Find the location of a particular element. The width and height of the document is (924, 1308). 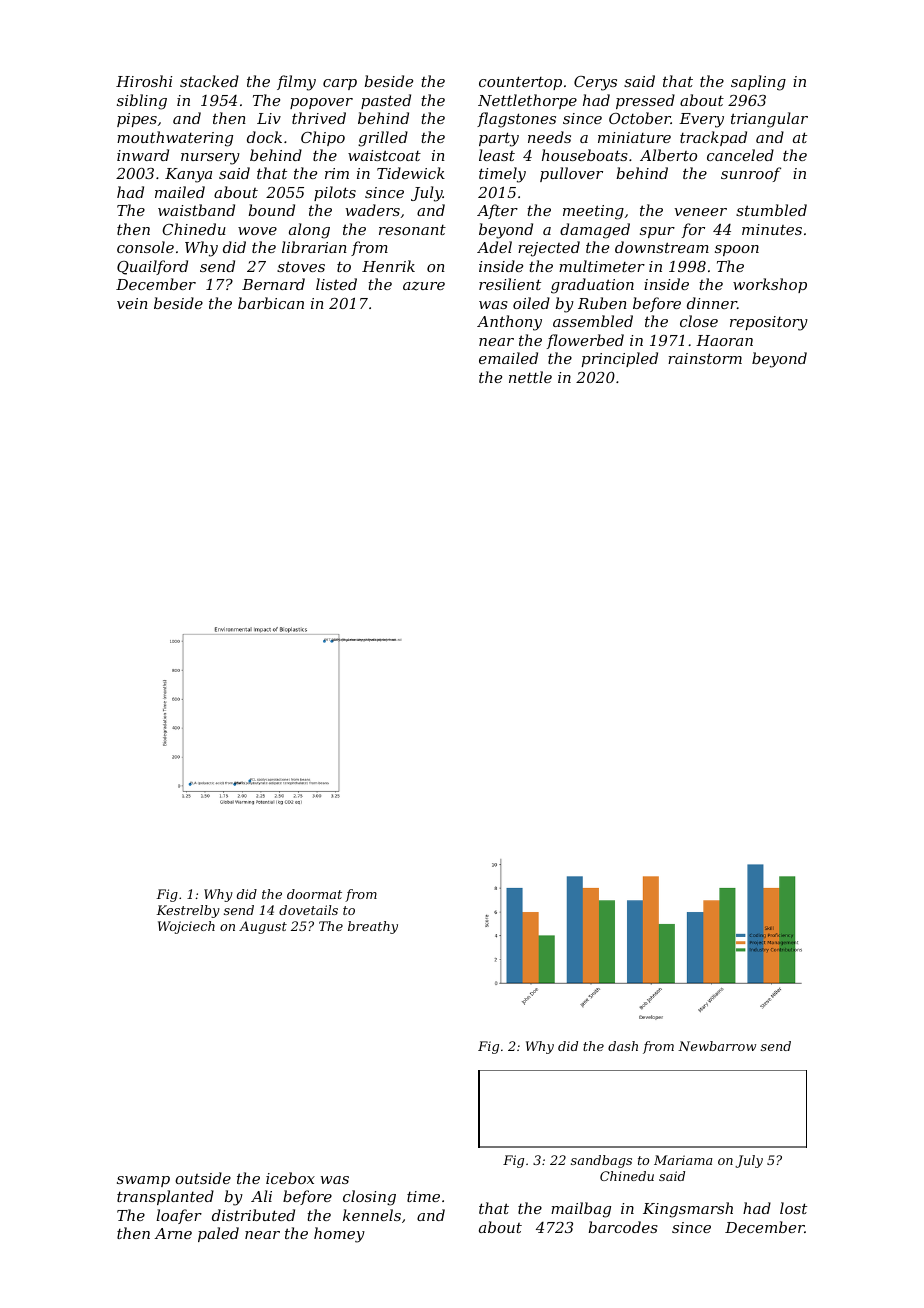

Arne is located at coordinates (173, 1233).
